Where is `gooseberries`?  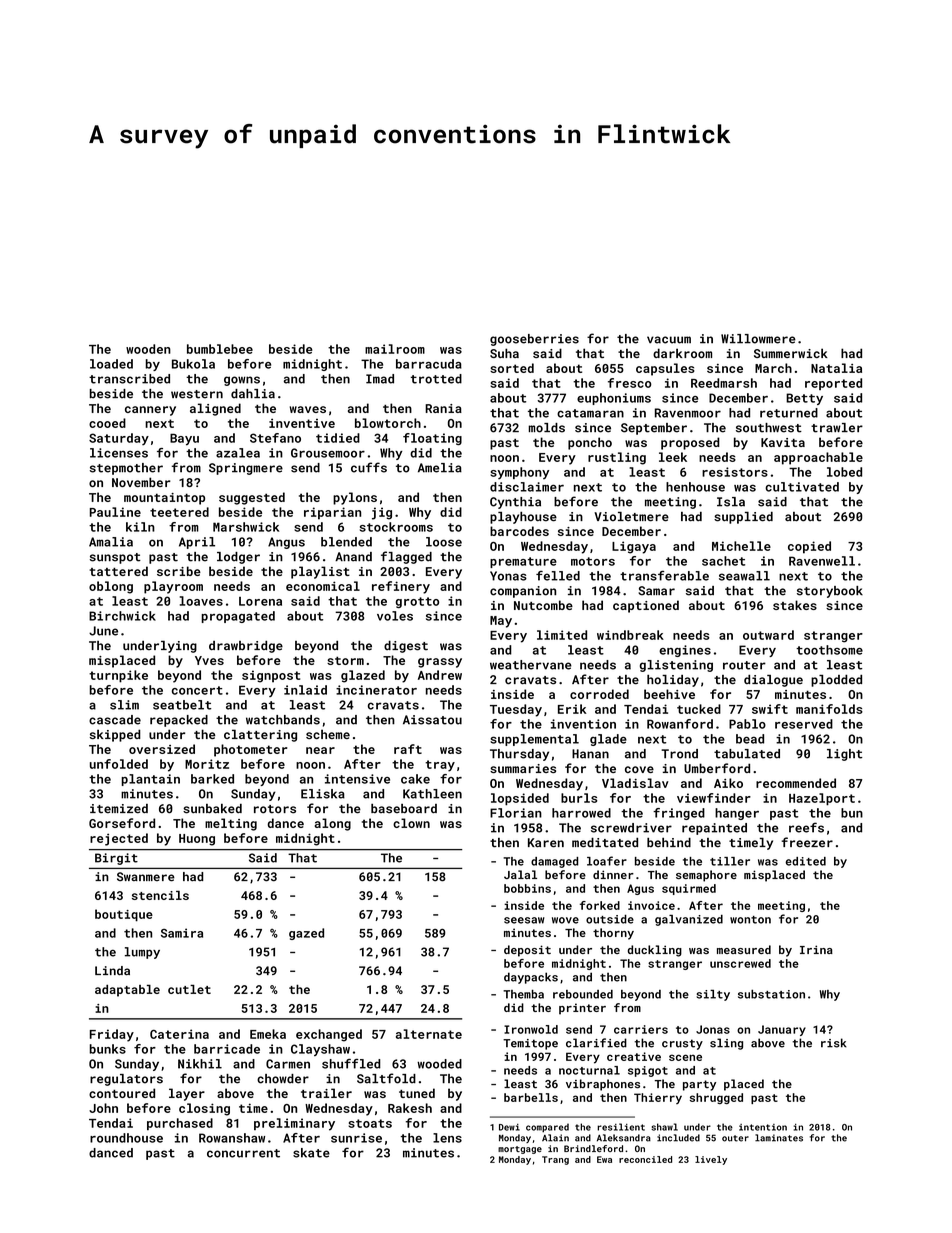 gooseberries is located at coordinates (534, 340).
